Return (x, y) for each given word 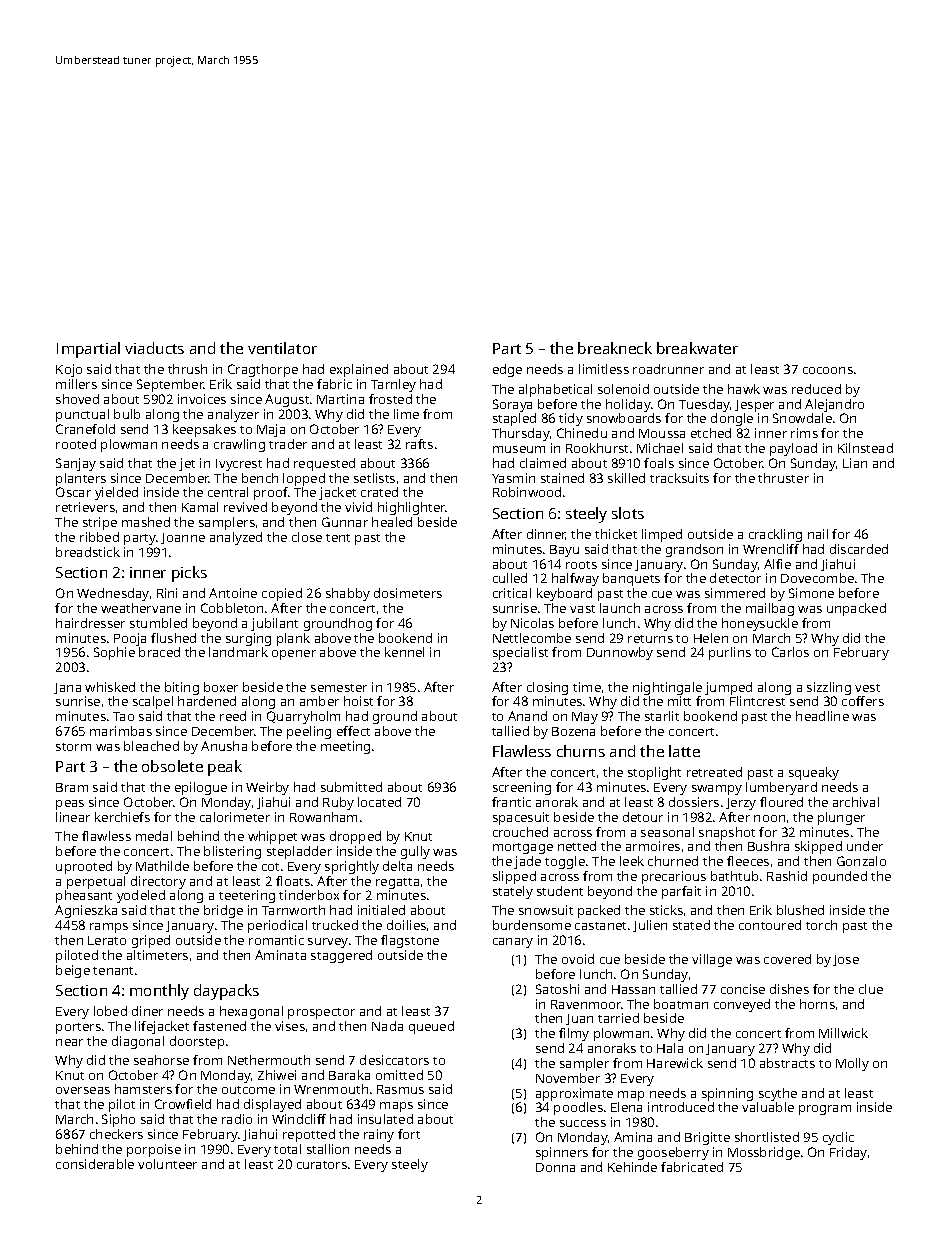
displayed (272, 1105)
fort (409, 1134)
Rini (167, 593)
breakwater (697, 348)
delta (397, 866)
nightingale (667, 688)
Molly (852, 1064)
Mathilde (162, 866)
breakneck (615, 348)
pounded (840, 877)
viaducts (154, 348)
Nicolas (532, 623)
